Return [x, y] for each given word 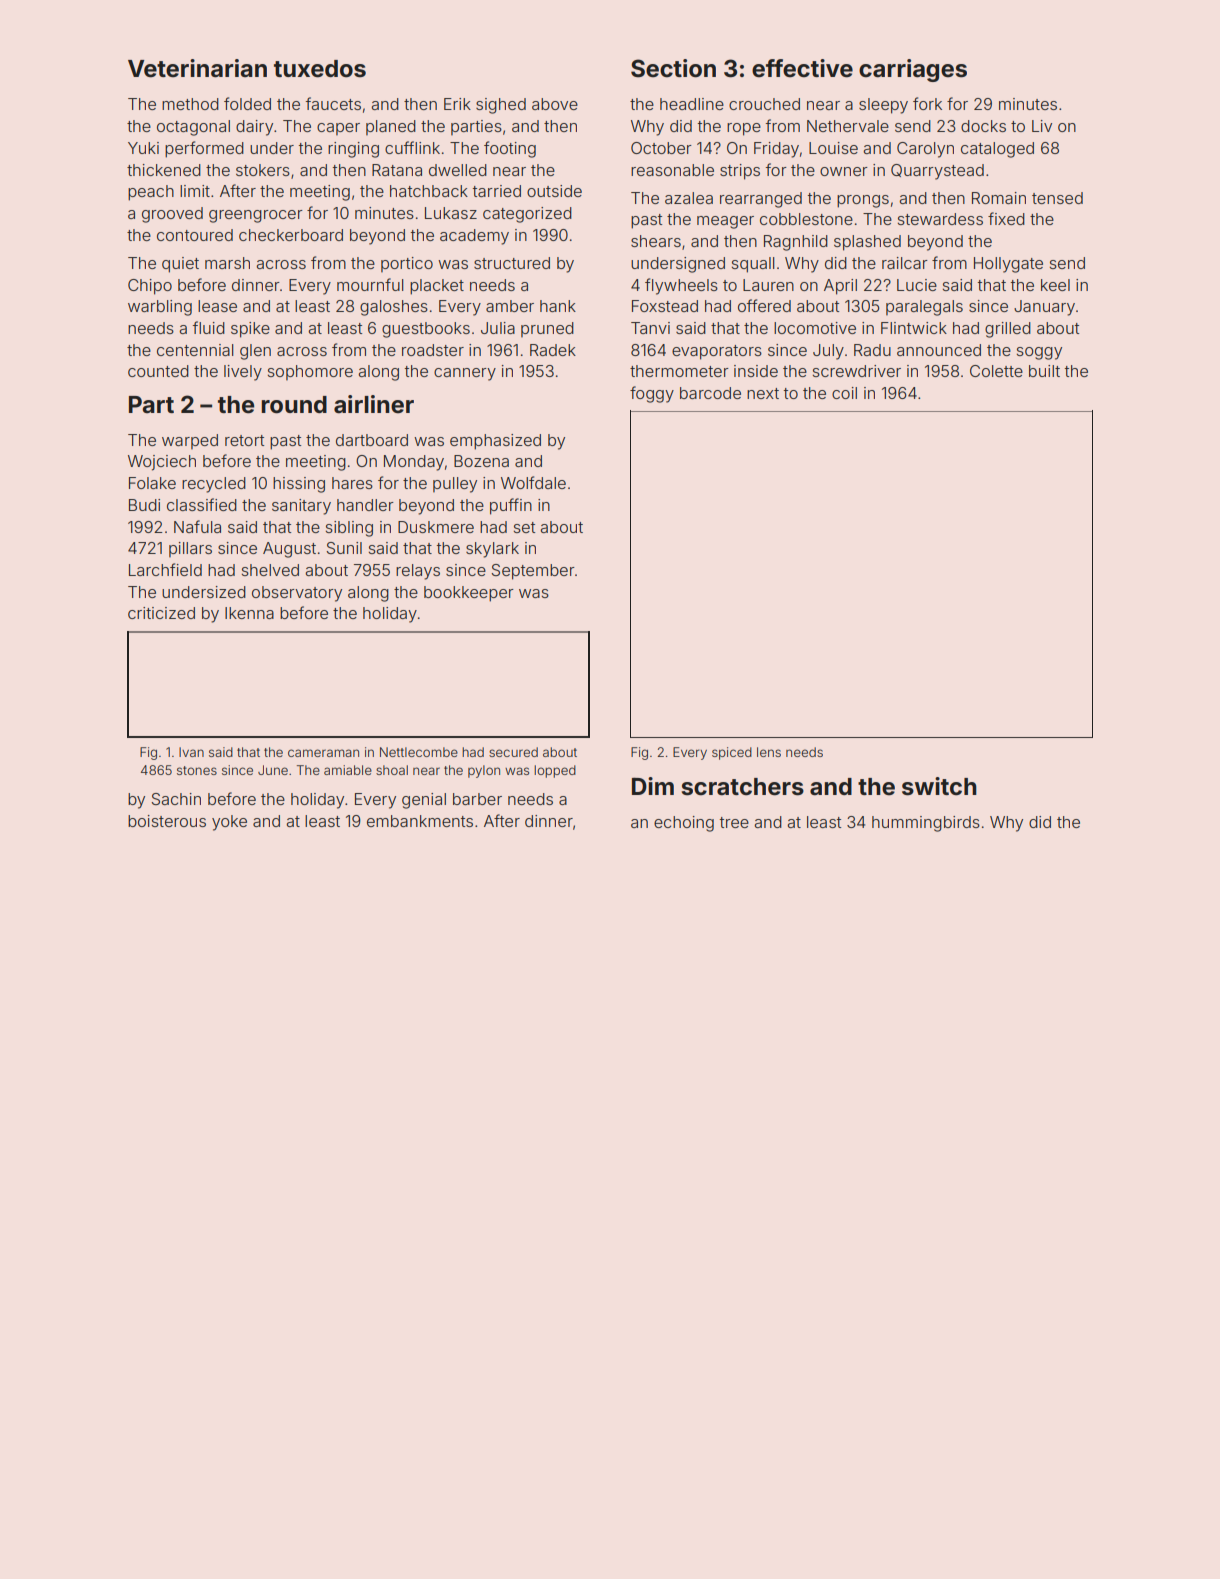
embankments [420, 821]
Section [673, 68]
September [533, 572]
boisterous [167, 821]
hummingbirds [926, 824]
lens [769, 752]
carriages [913, 70]
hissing [299, 485]
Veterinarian [197, 68]
